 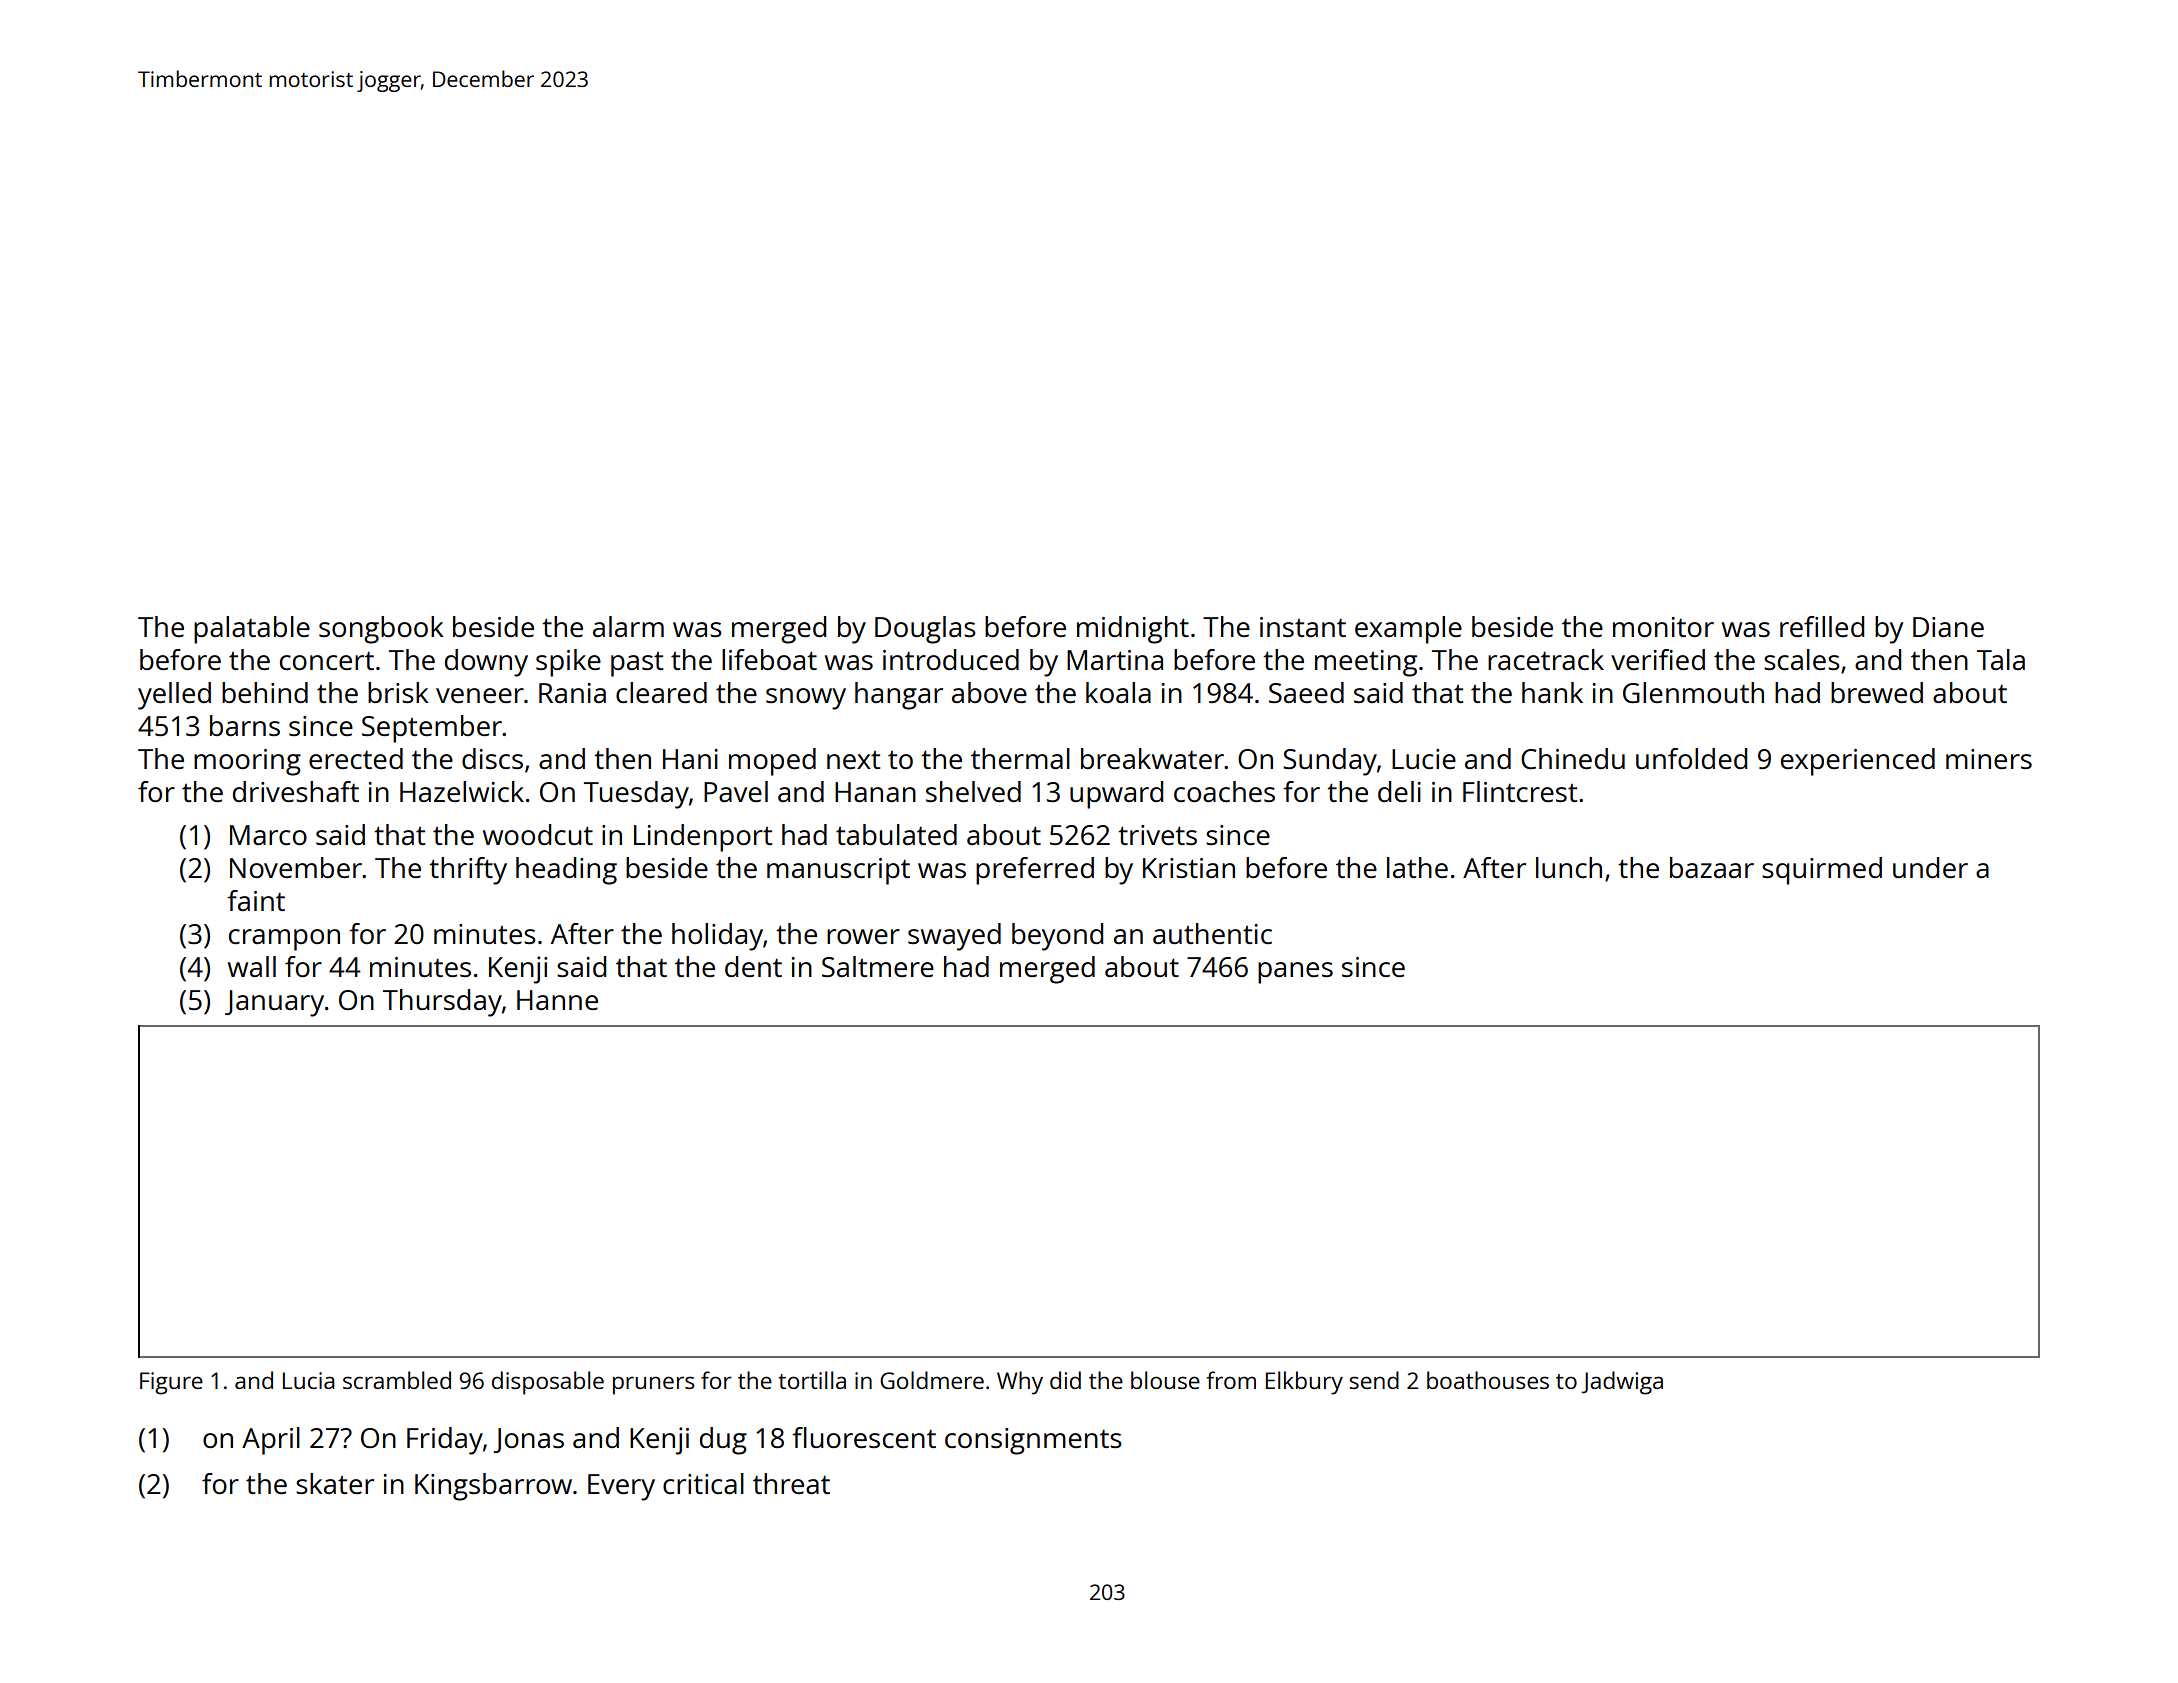 I want to click on behind, so click(x=265, y=692).
